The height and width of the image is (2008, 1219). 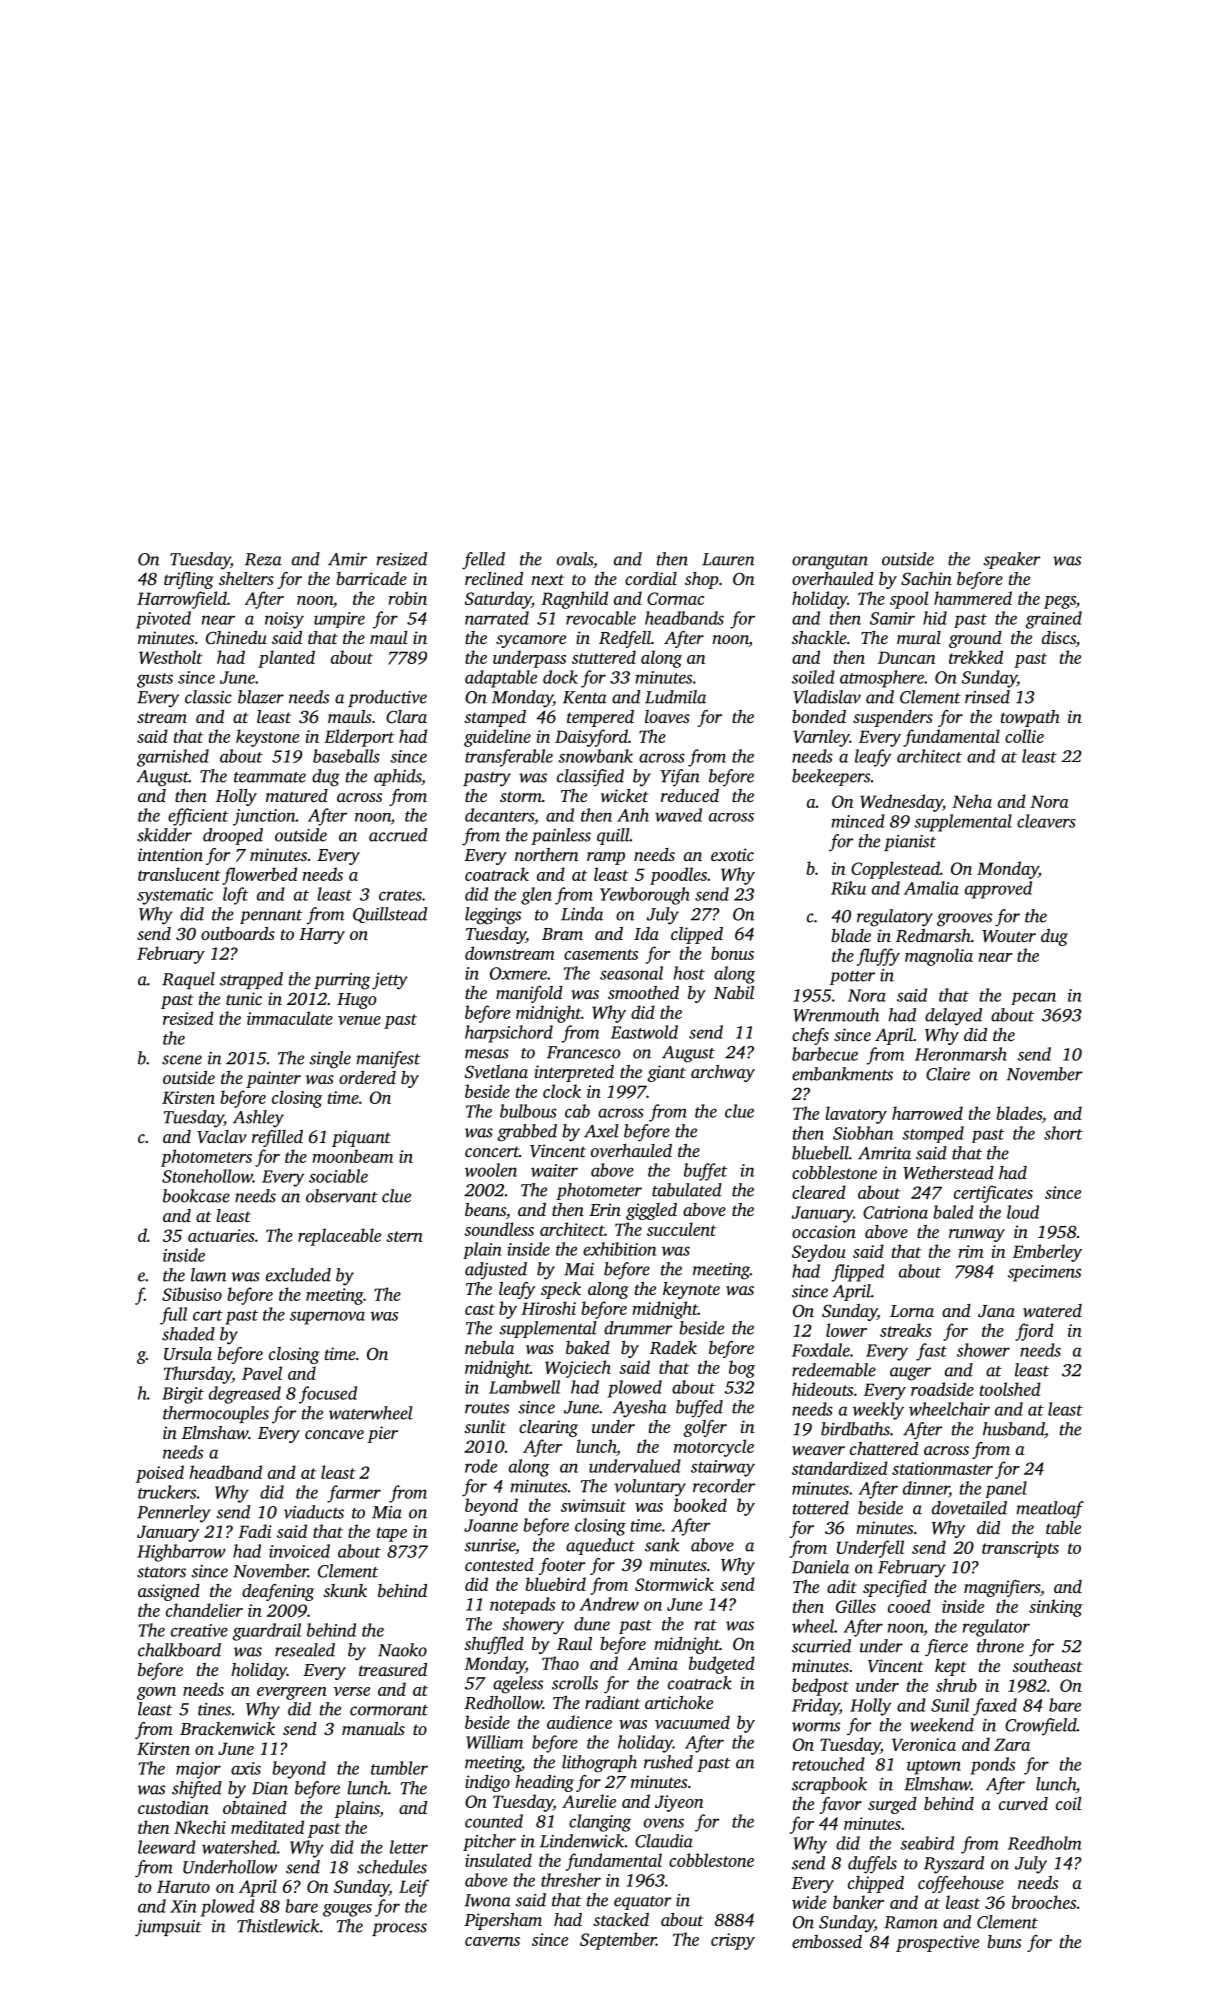 What do you see at coordinates (571, 1880) in the image?
I see `thresher` at bounding box center [571, 1880].
